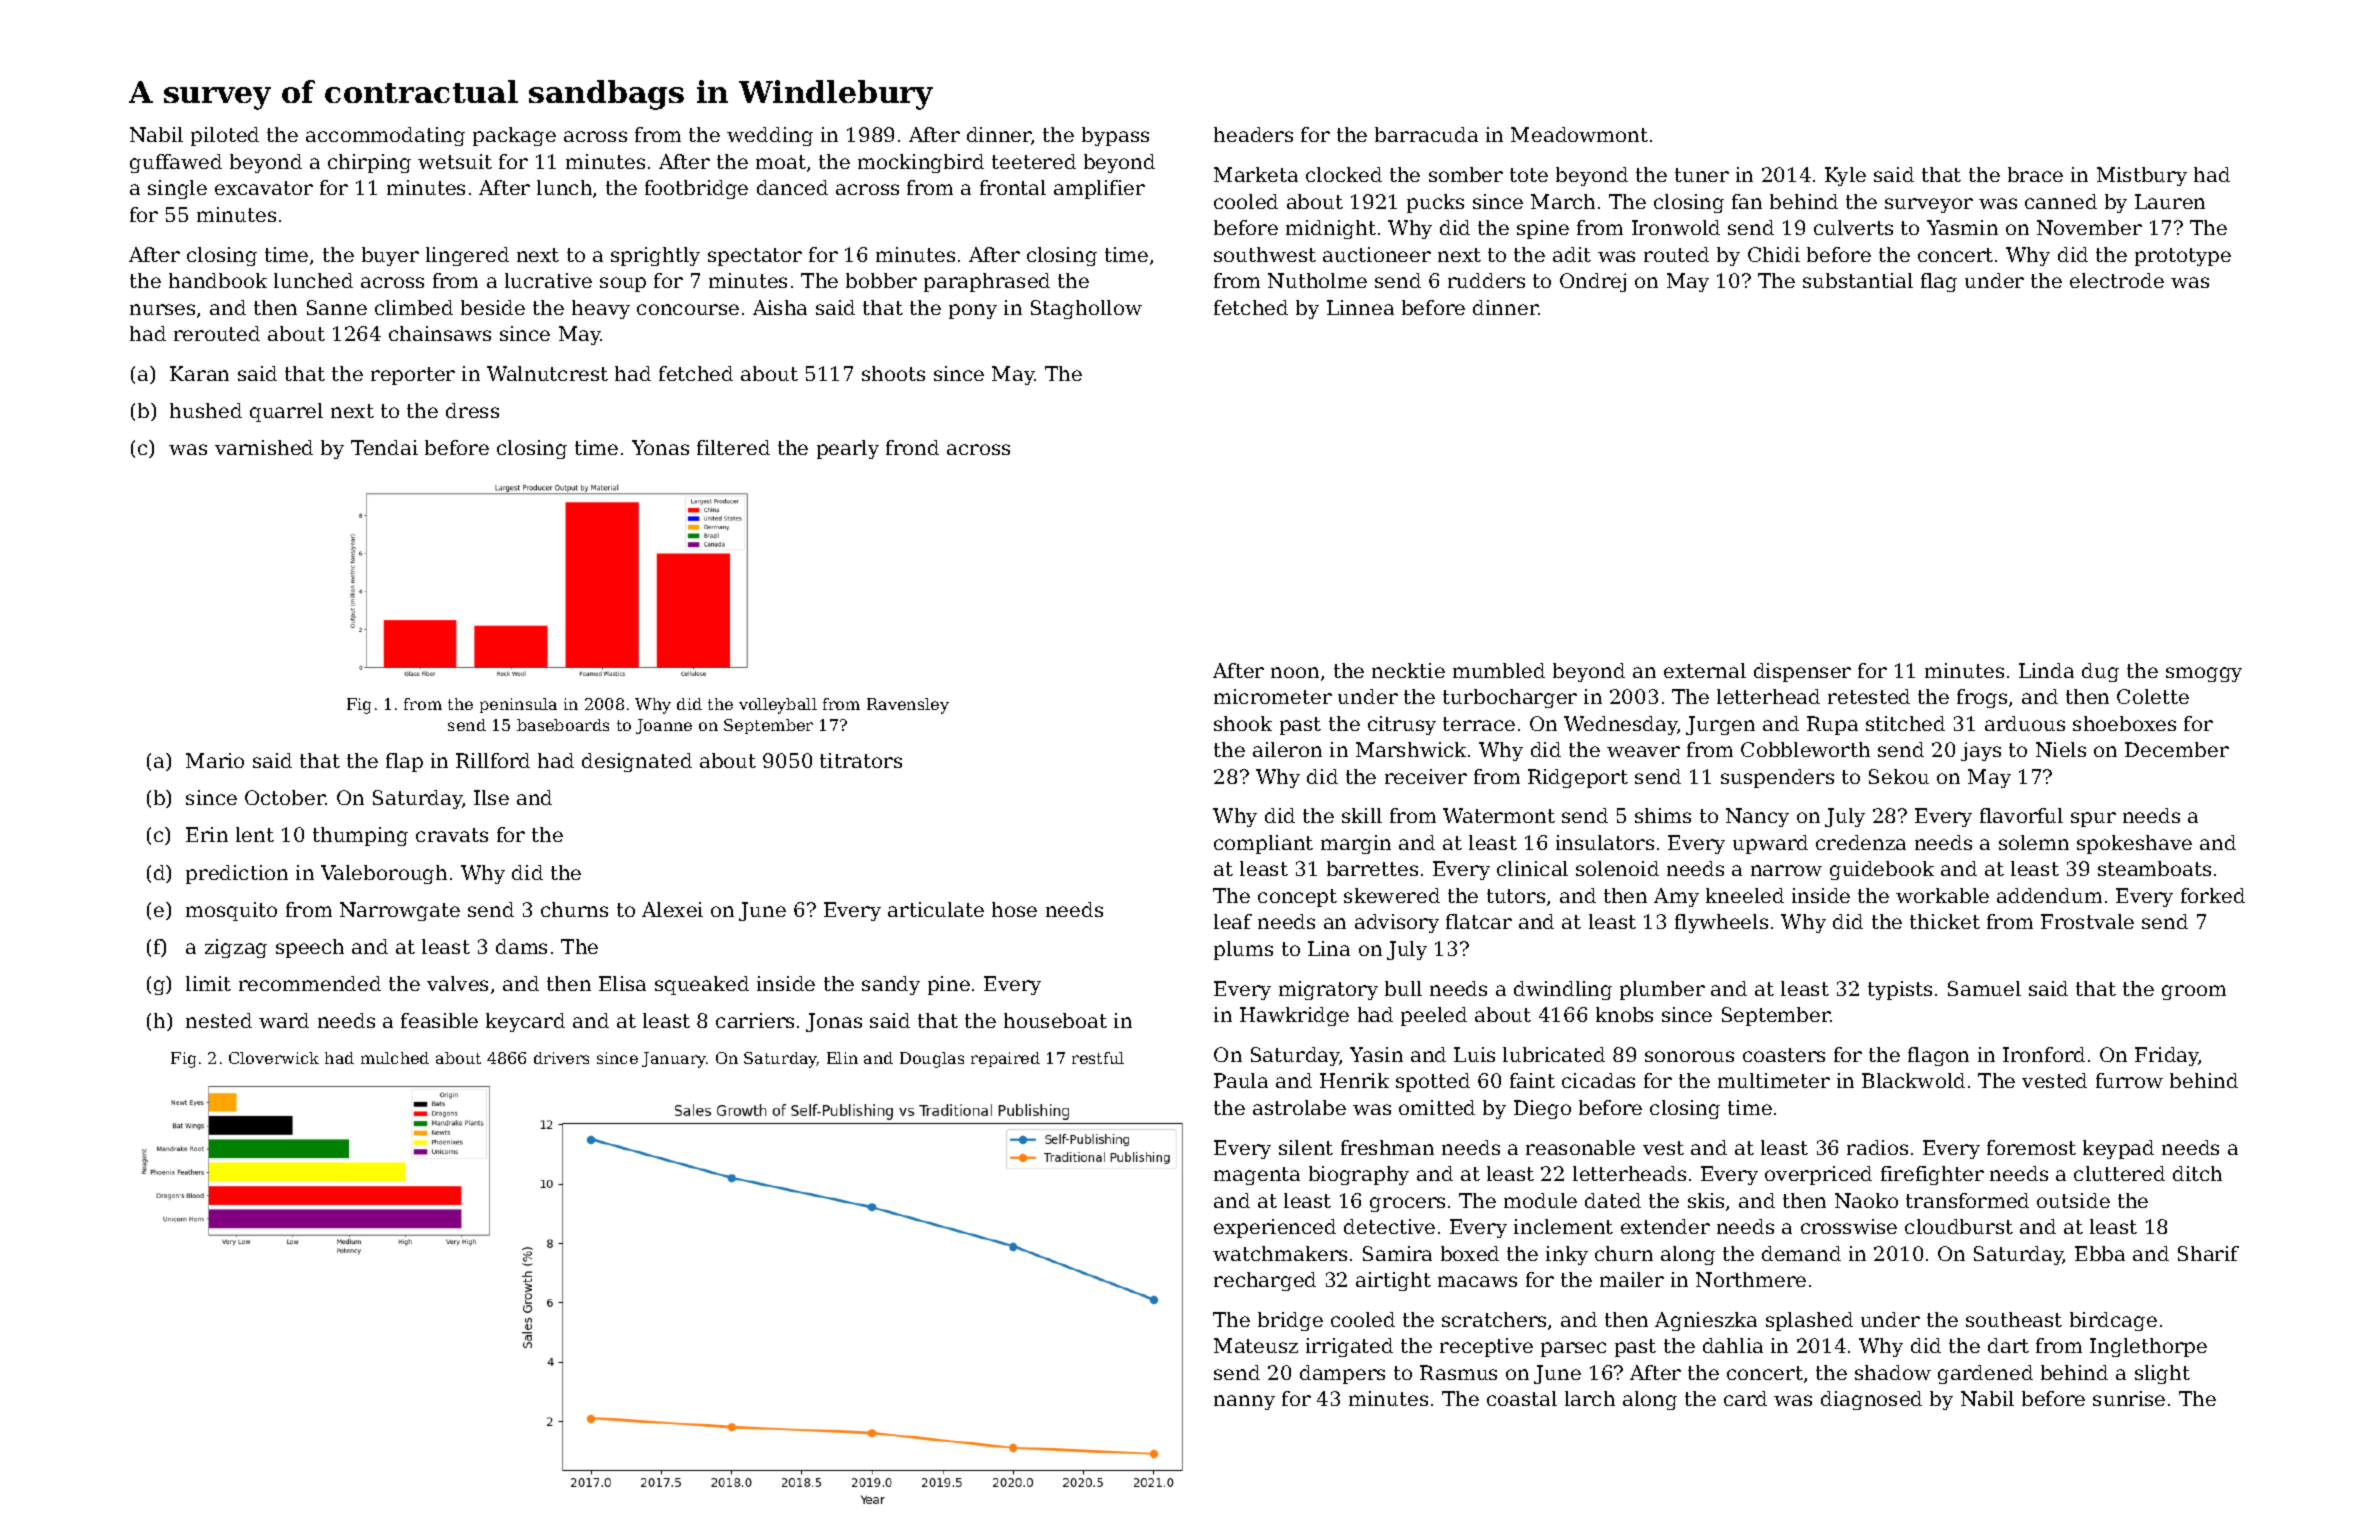 The height and width of the page is (1540, 2380). What do you see at coordinates (1706, 1200) in the page?
I see `skis` at bounding box center [1706, 1200].
